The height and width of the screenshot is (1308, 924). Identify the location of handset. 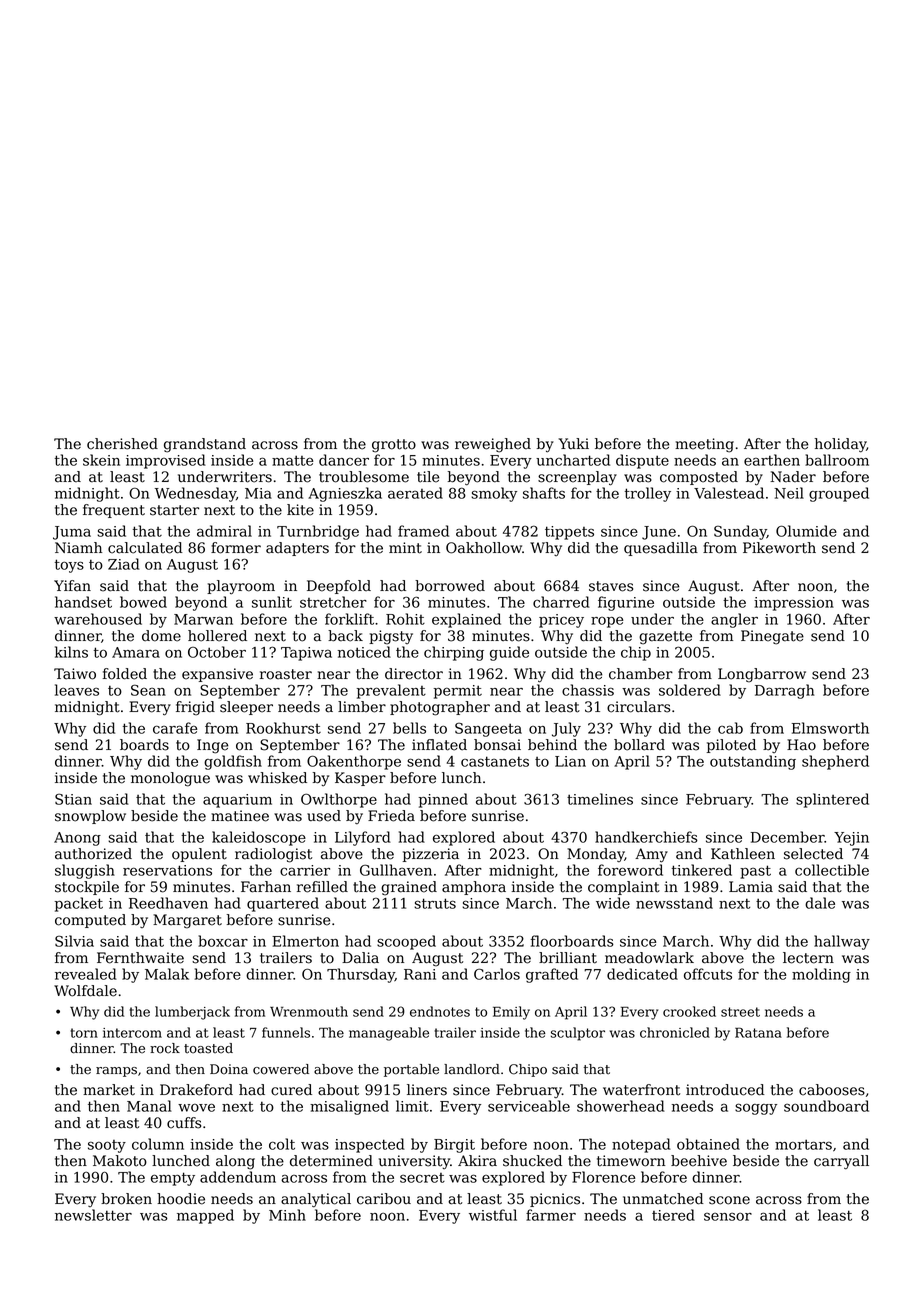
(83, 602).
